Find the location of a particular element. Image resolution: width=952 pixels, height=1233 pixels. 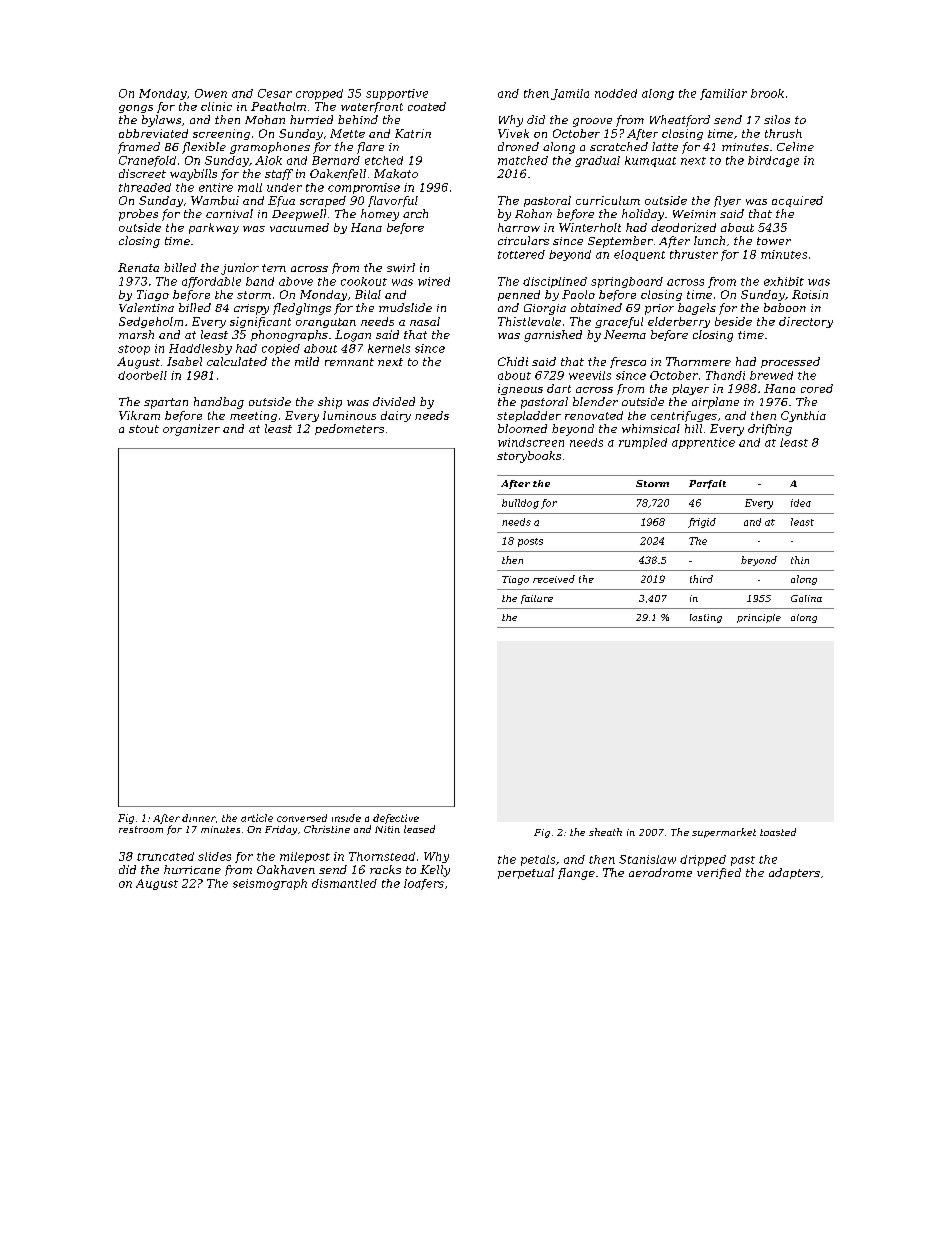

pedometers is located at coordinates (349, 429).
